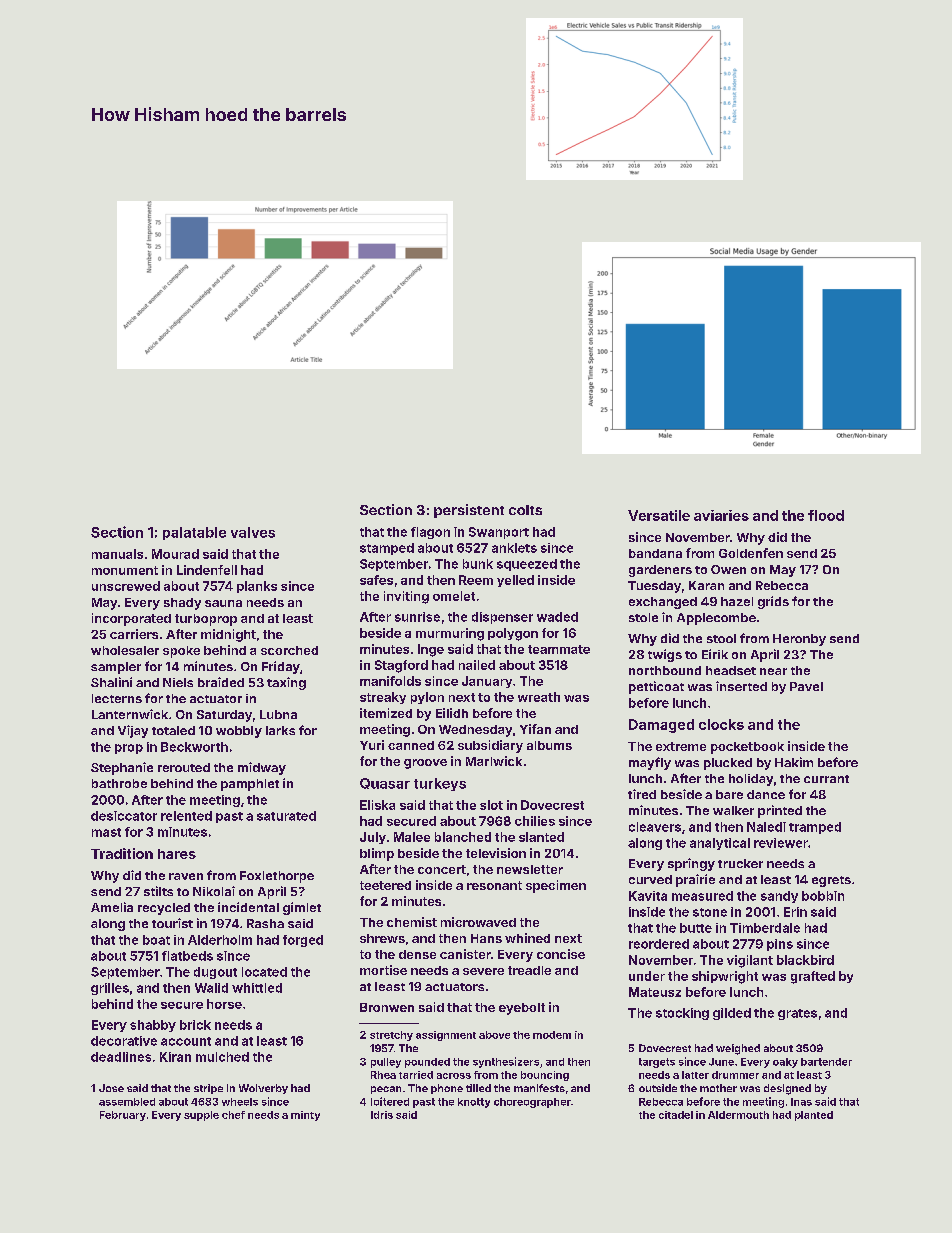 The image size is (952, 1233). What do you see at coordinates (156, 940) in the screenshot?
I see `boat` at bounding box center [156, 940].
